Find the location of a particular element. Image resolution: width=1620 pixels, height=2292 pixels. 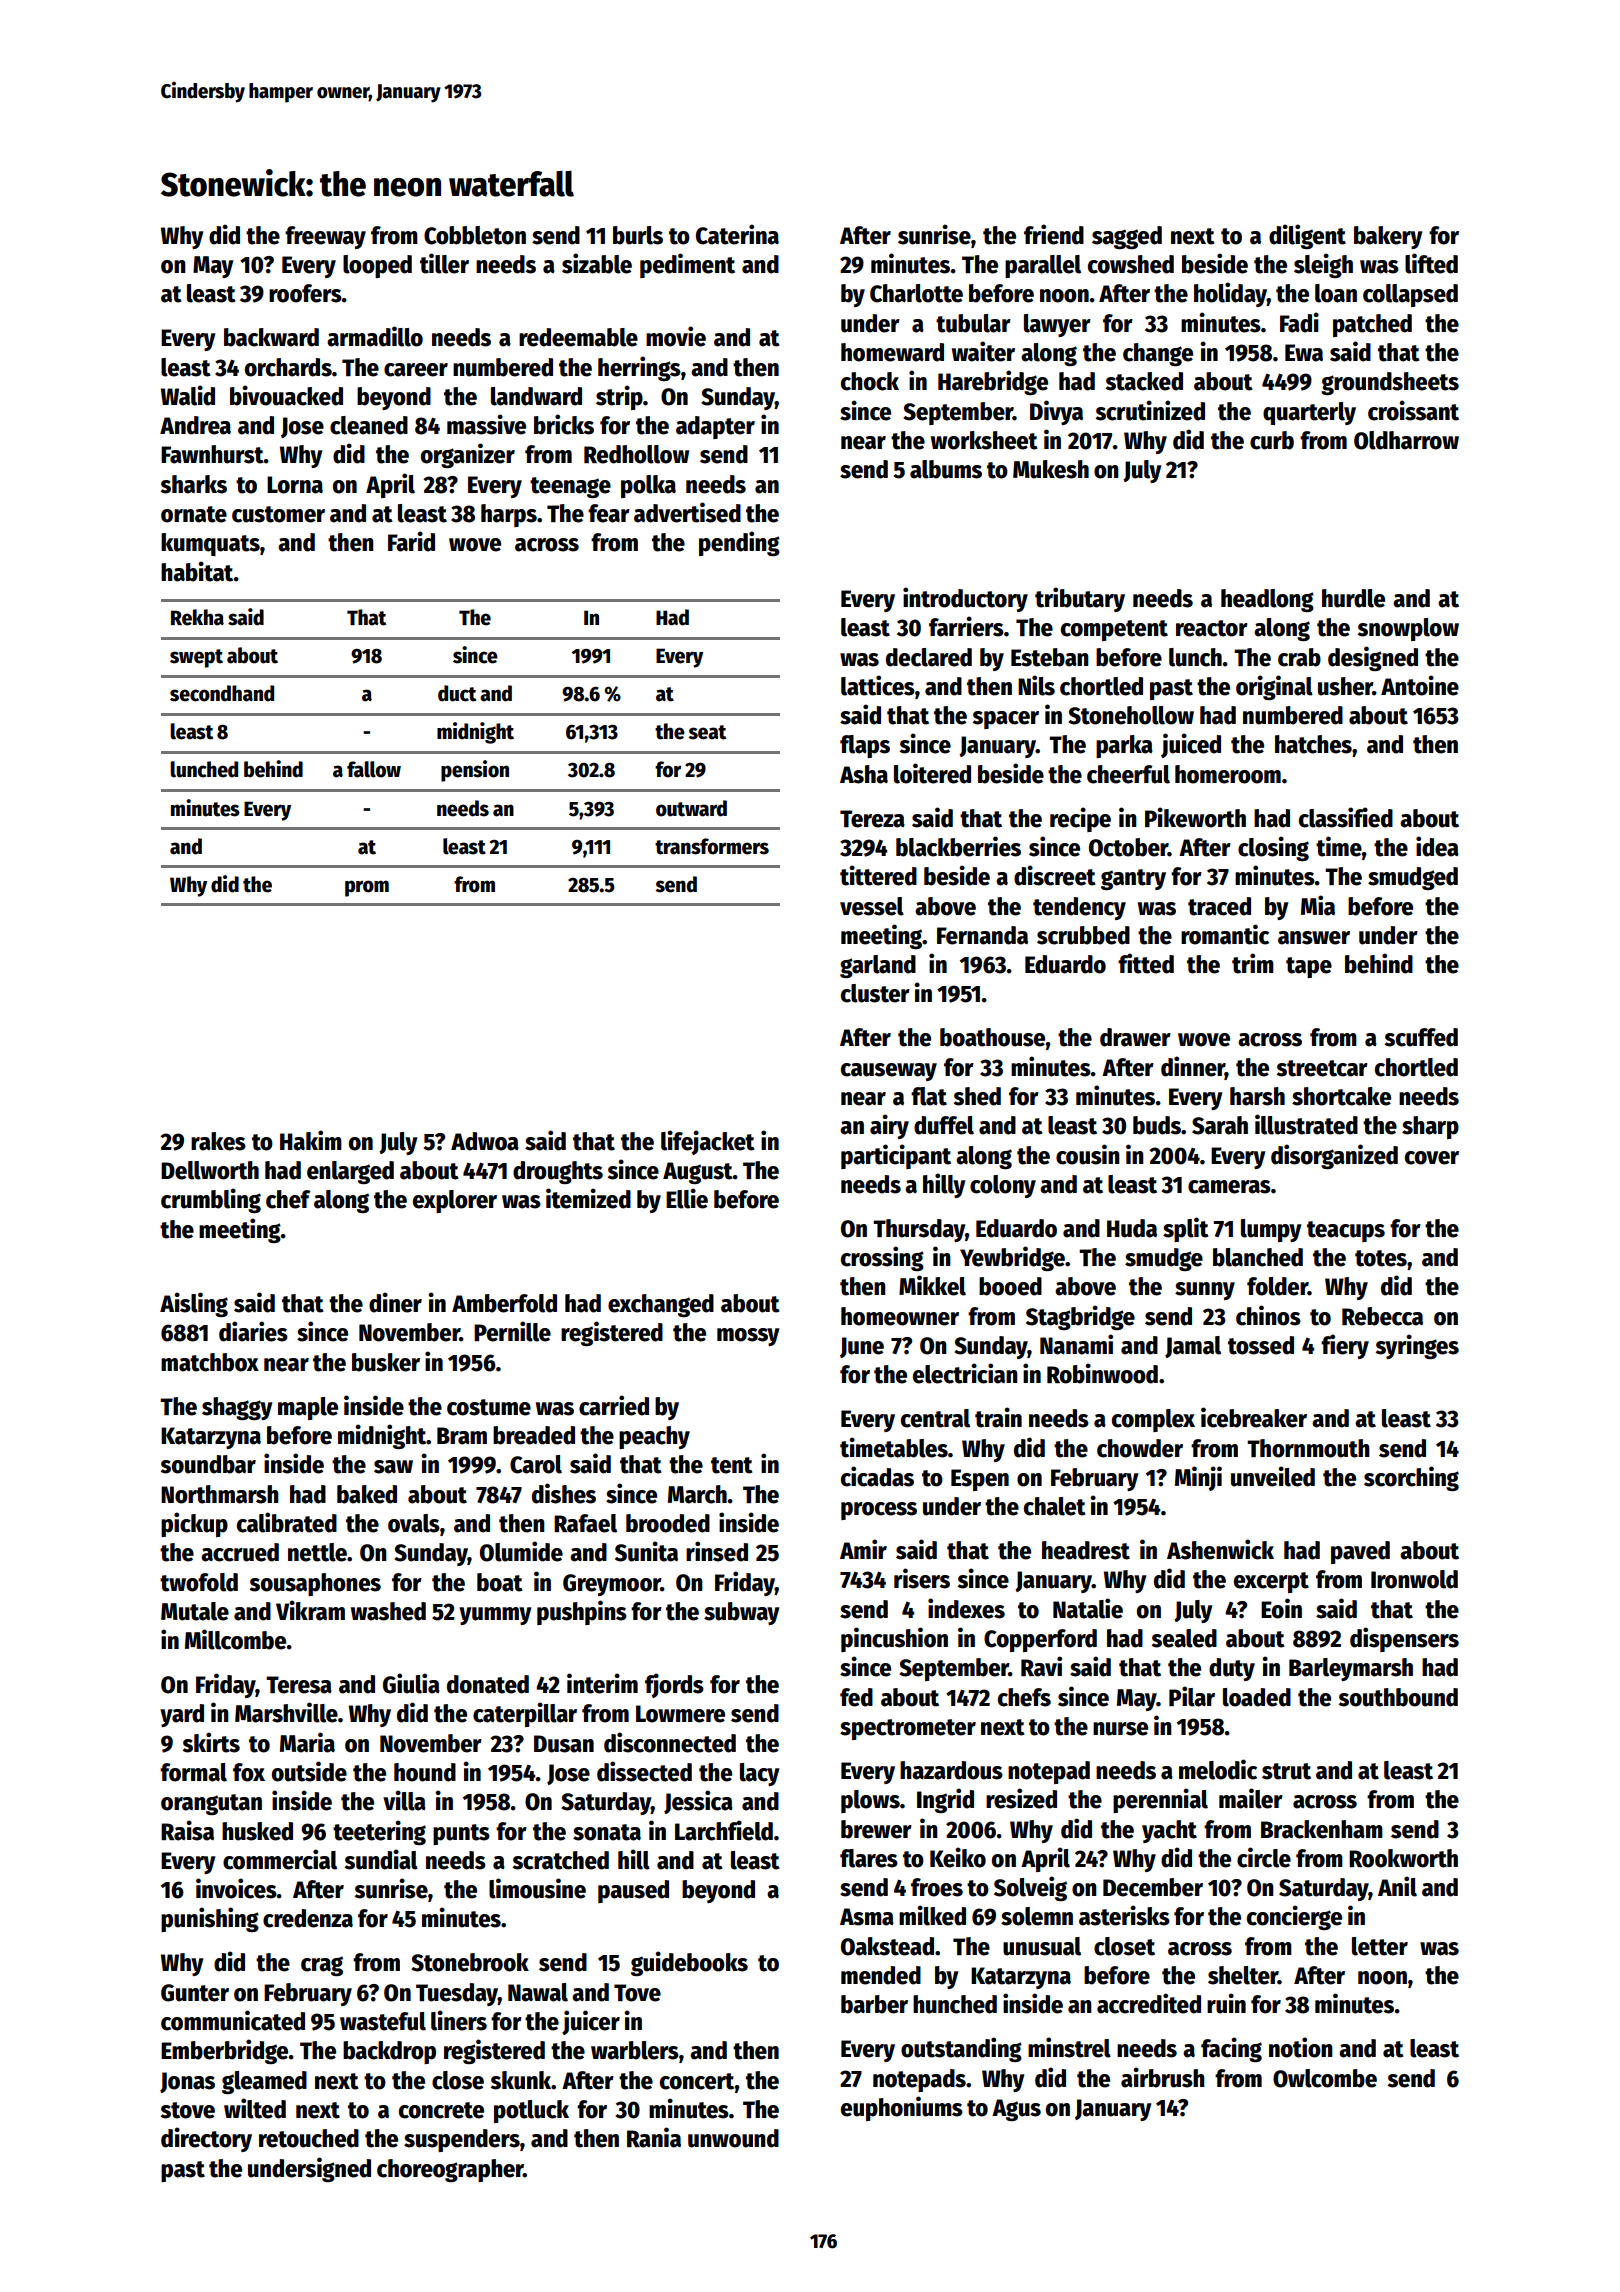

August is located at coordinates (698, 1173).
